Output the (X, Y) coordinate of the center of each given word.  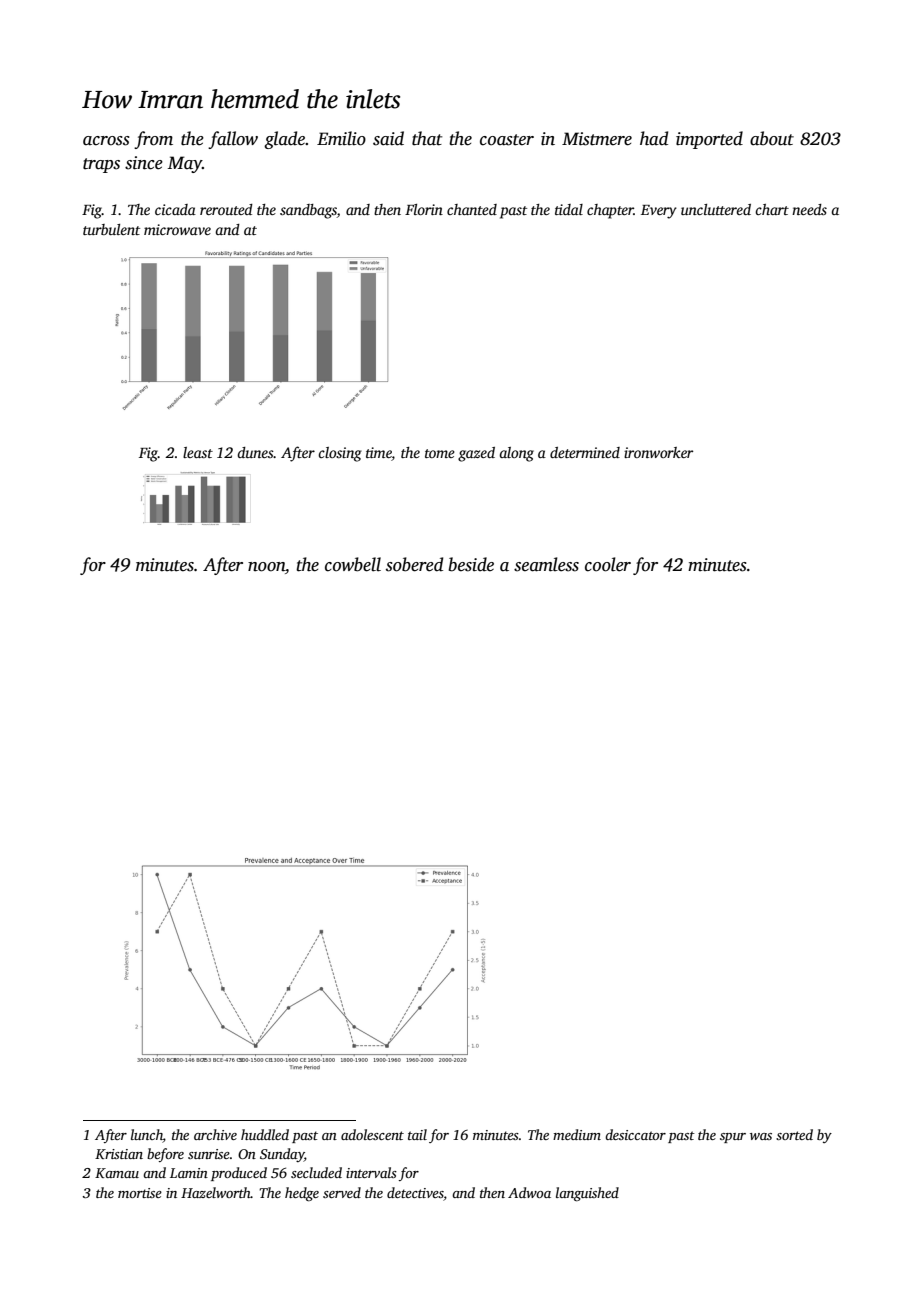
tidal (569, 209)
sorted (794, 1134)
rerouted (226, 209)
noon (266, 567)
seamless (546, 564)
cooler (608, 564)
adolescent (372, 1134)
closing (340, 454)
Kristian (119, 1154)
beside (471, 564)
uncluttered (716, 209)
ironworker (658, 452)
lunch (147, 1136)
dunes (255, 452)
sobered (414, 564)
